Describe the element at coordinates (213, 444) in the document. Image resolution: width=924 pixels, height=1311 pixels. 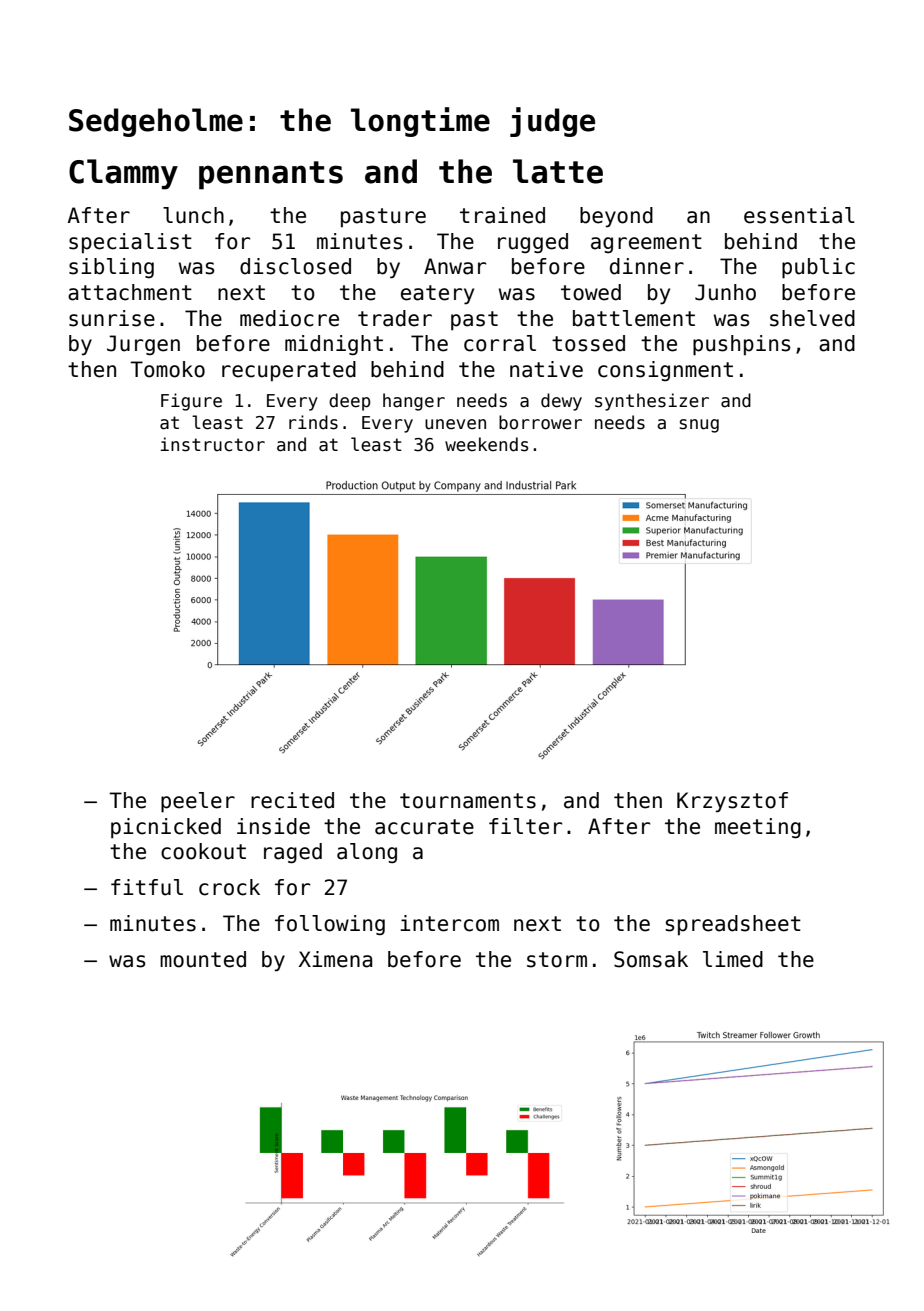
I see `instructor` at that location.
